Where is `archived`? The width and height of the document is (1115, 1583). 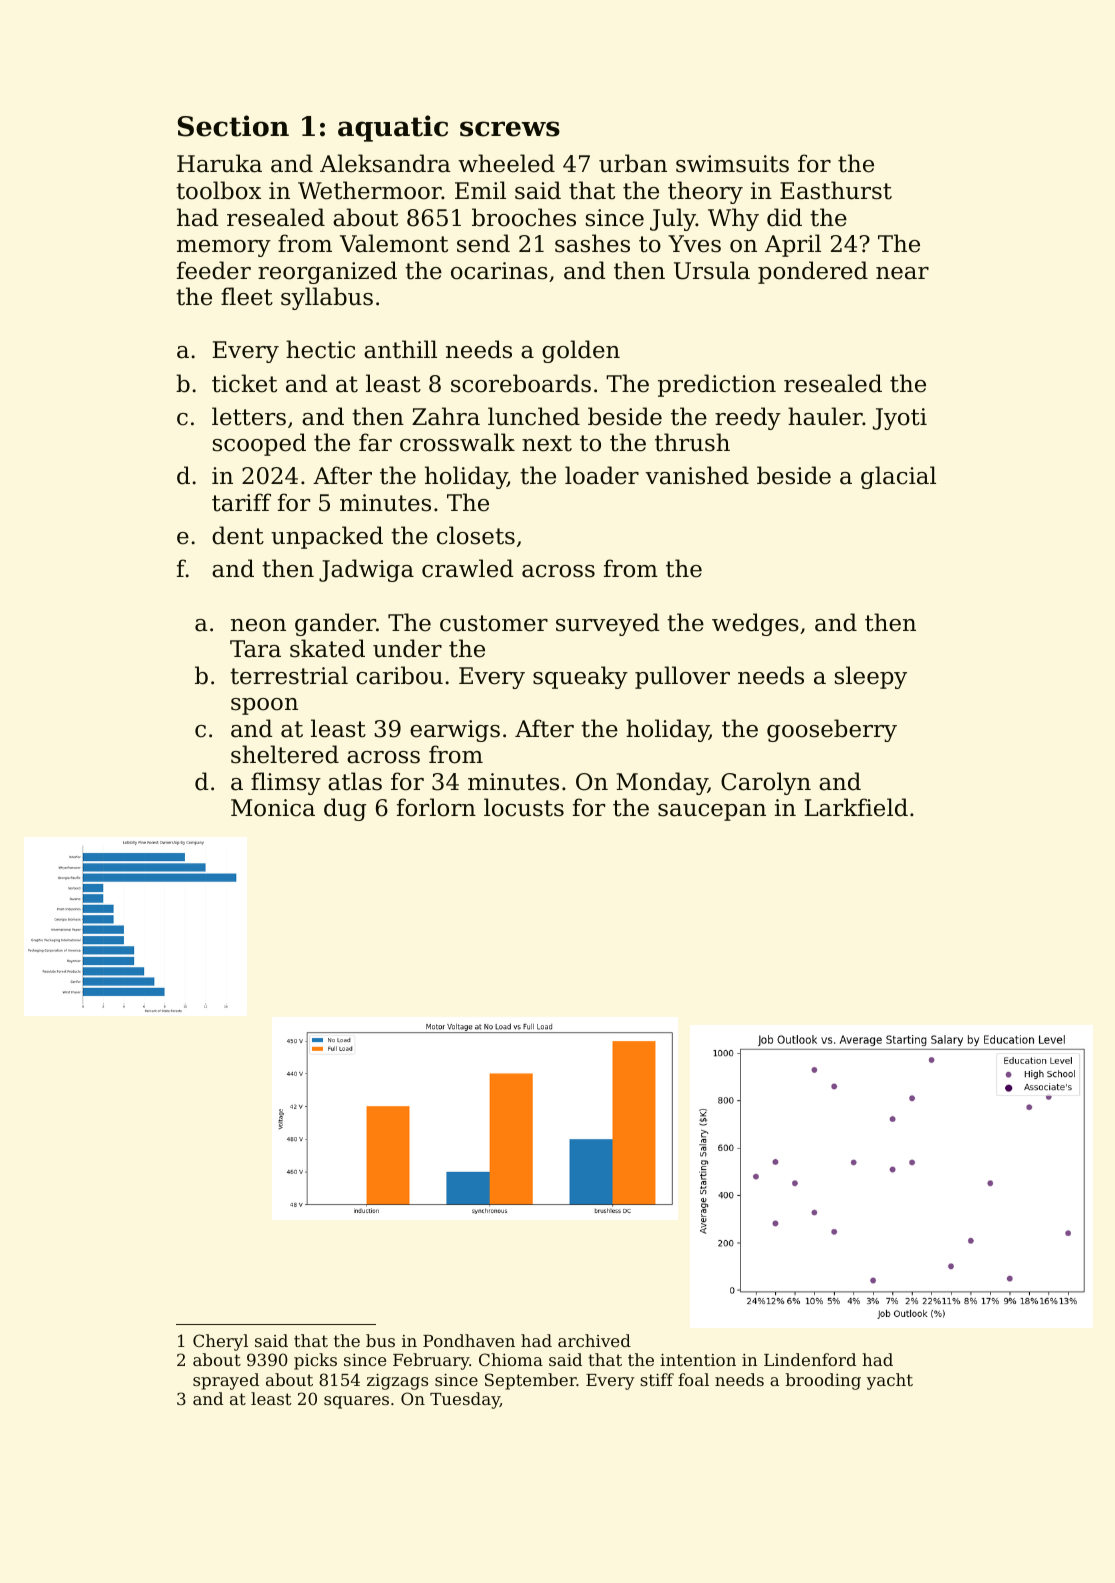 archived is located at coordinates (594, 1340).
